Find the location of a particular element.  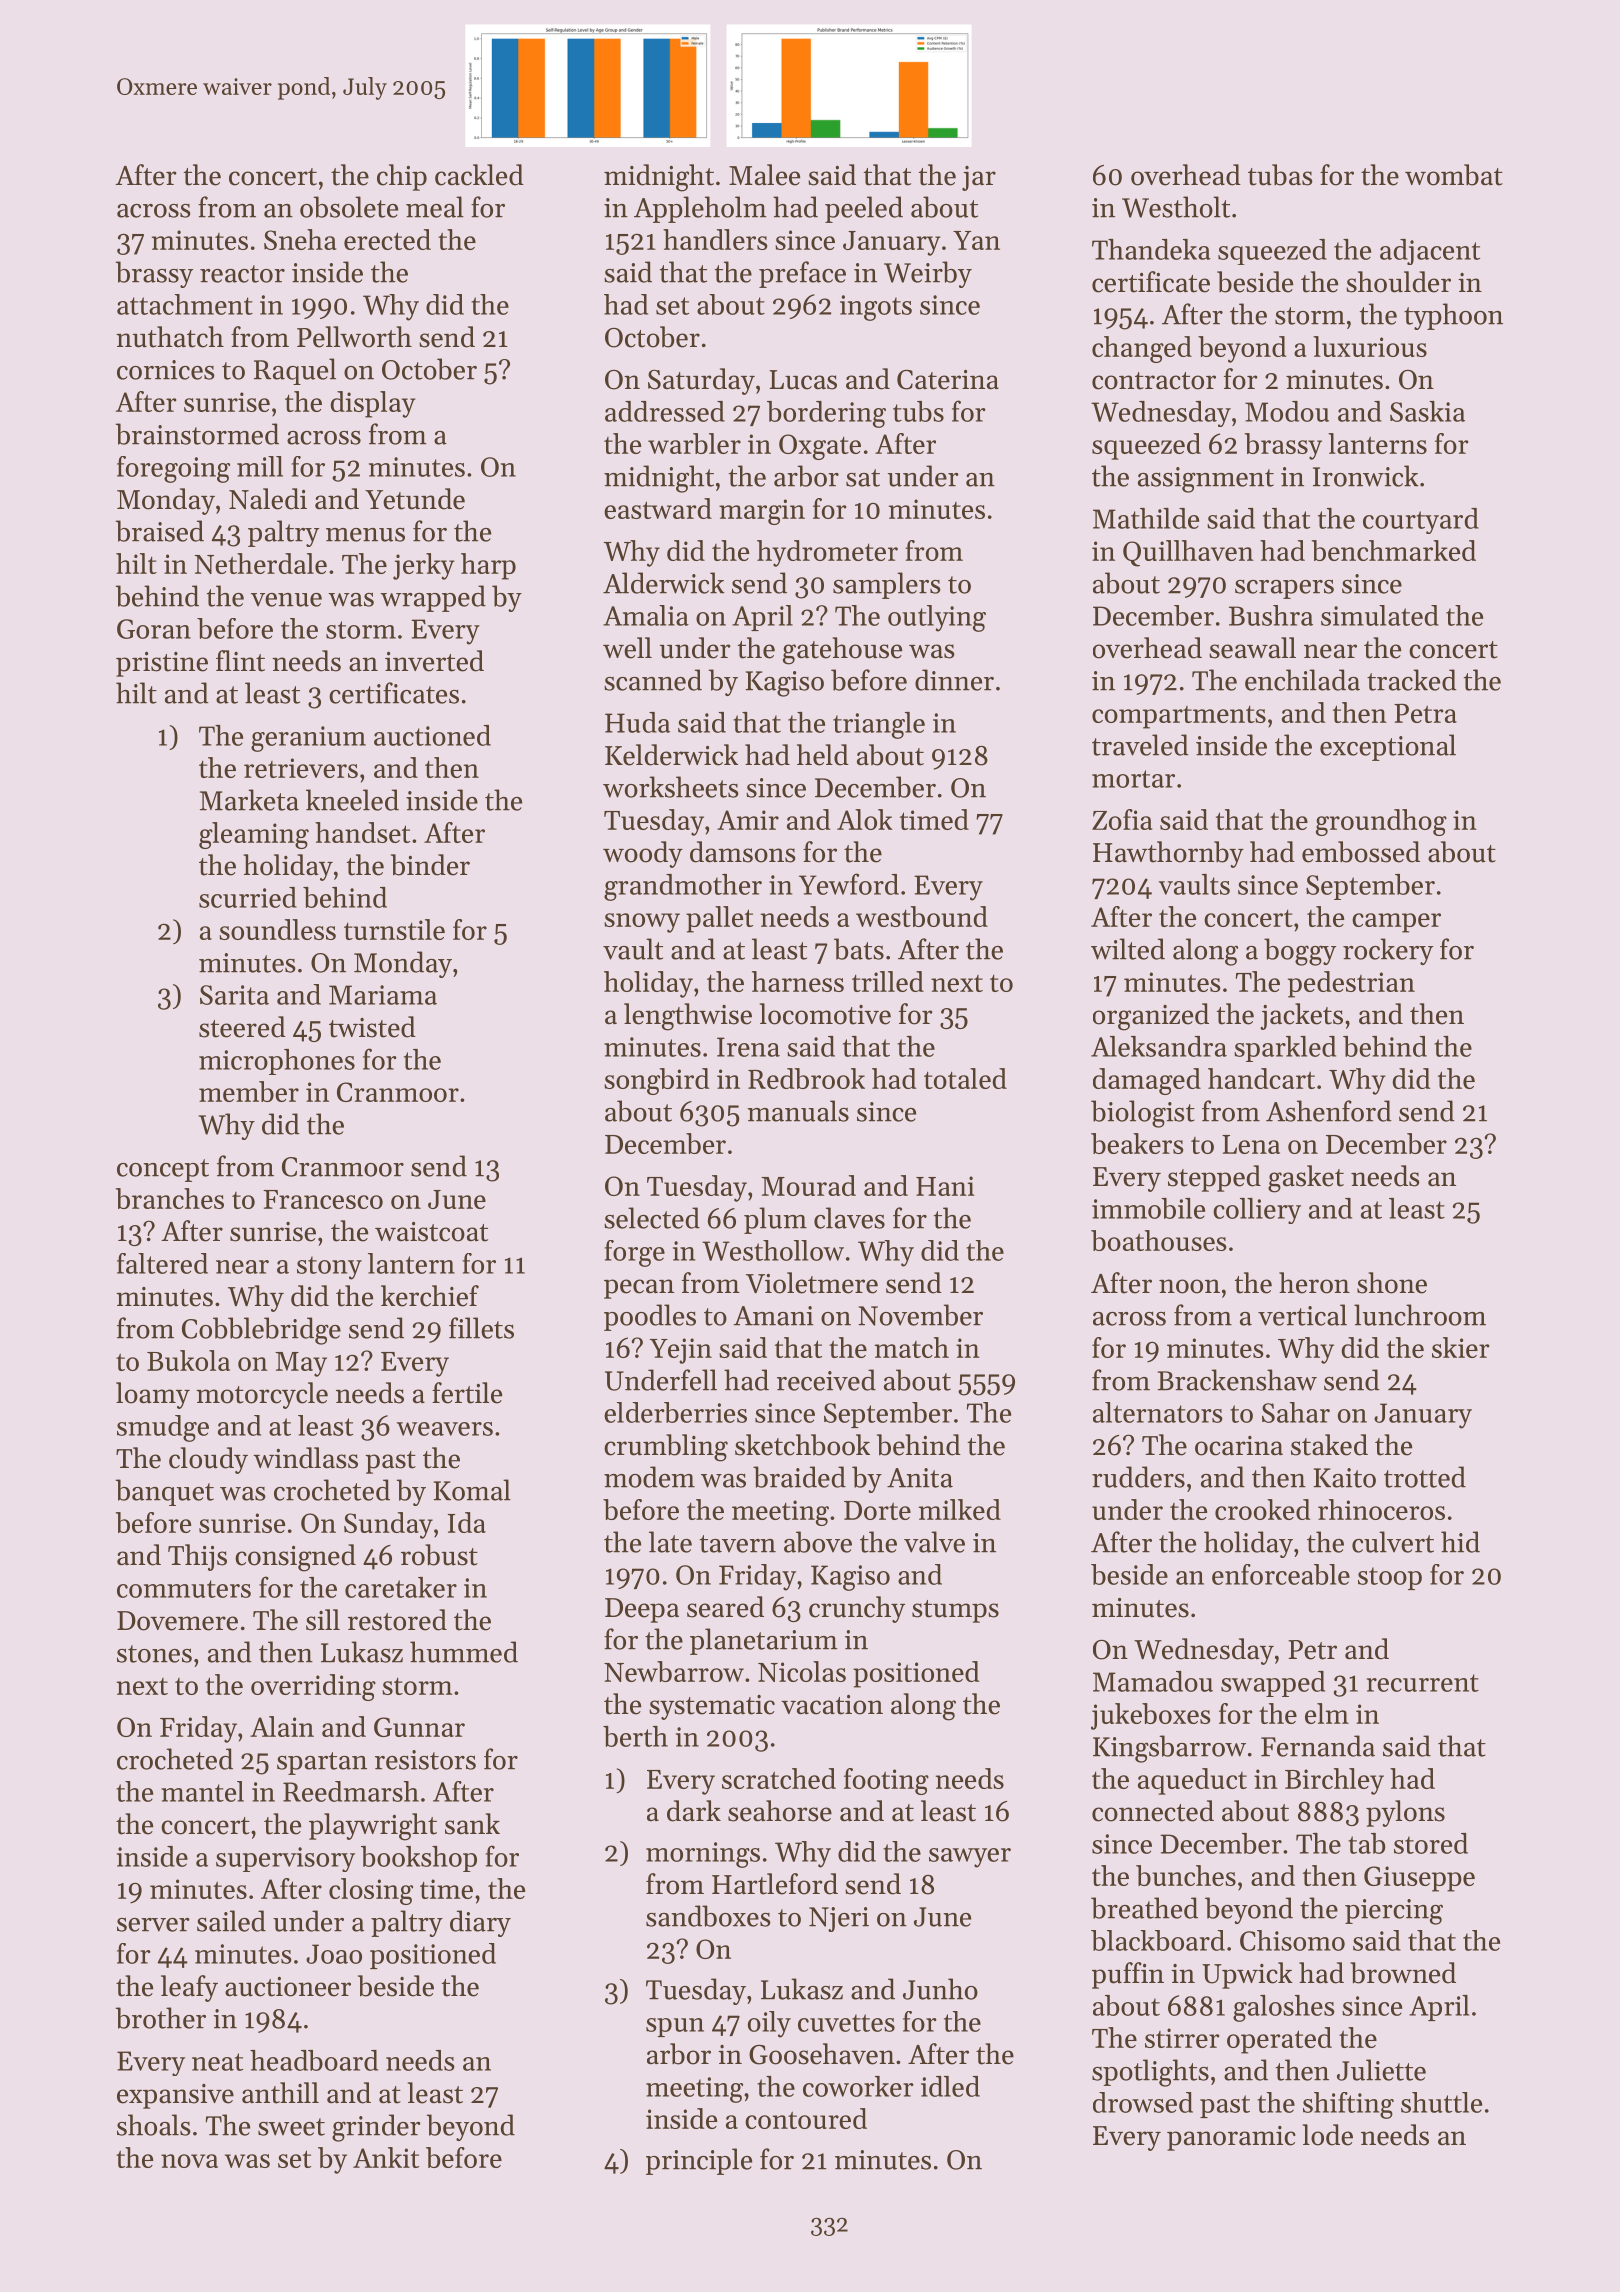

reactor is located at coordinates (242, 274).
